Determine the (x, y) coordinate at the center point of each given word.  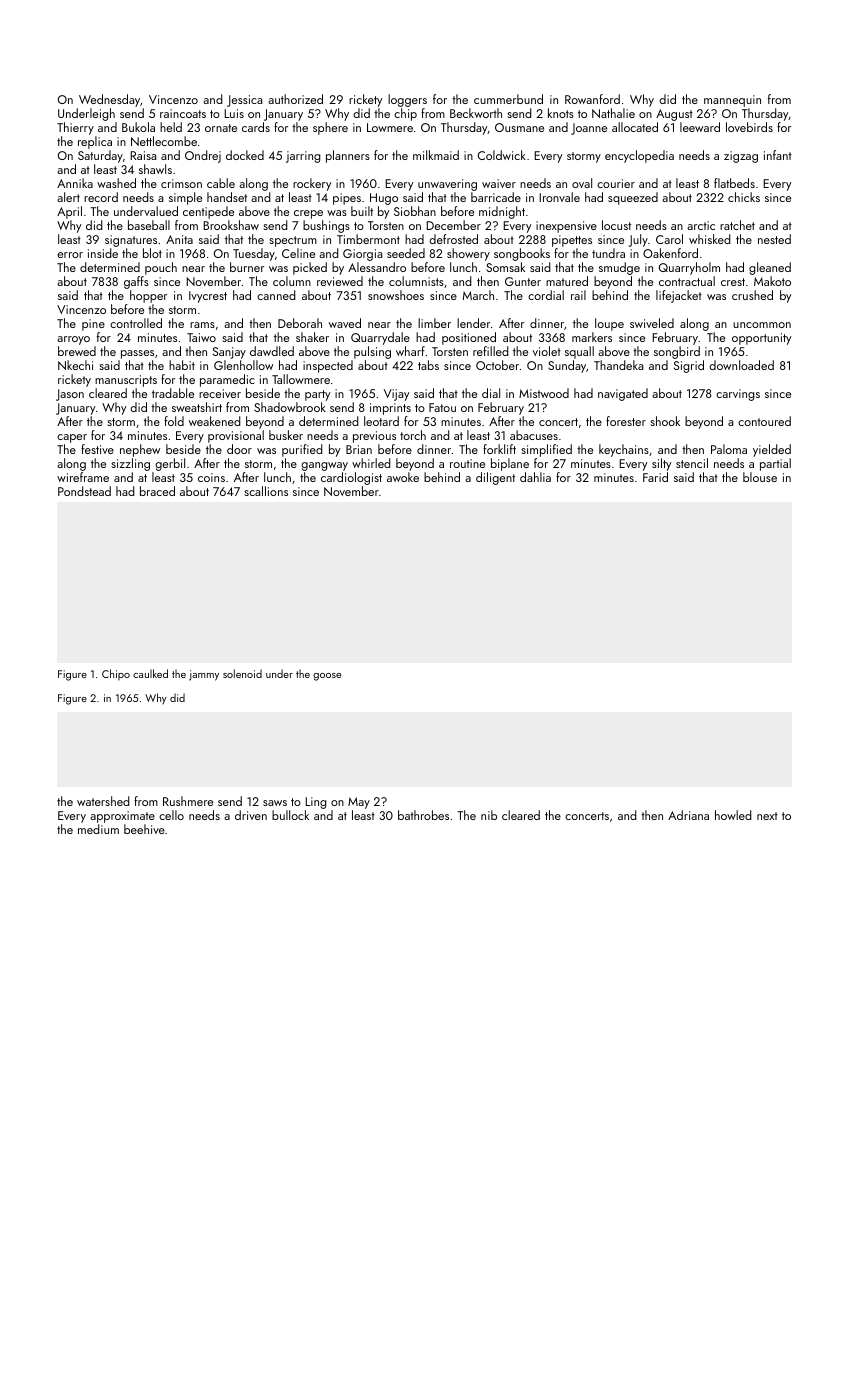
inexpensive (566, 227)
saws (275, 803)
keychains (624, 450)
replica (95, 142)
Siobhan (415, 211)
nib (489, 815)
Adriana (688, 815)
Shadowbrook (290, 407)
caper (72, 438)
